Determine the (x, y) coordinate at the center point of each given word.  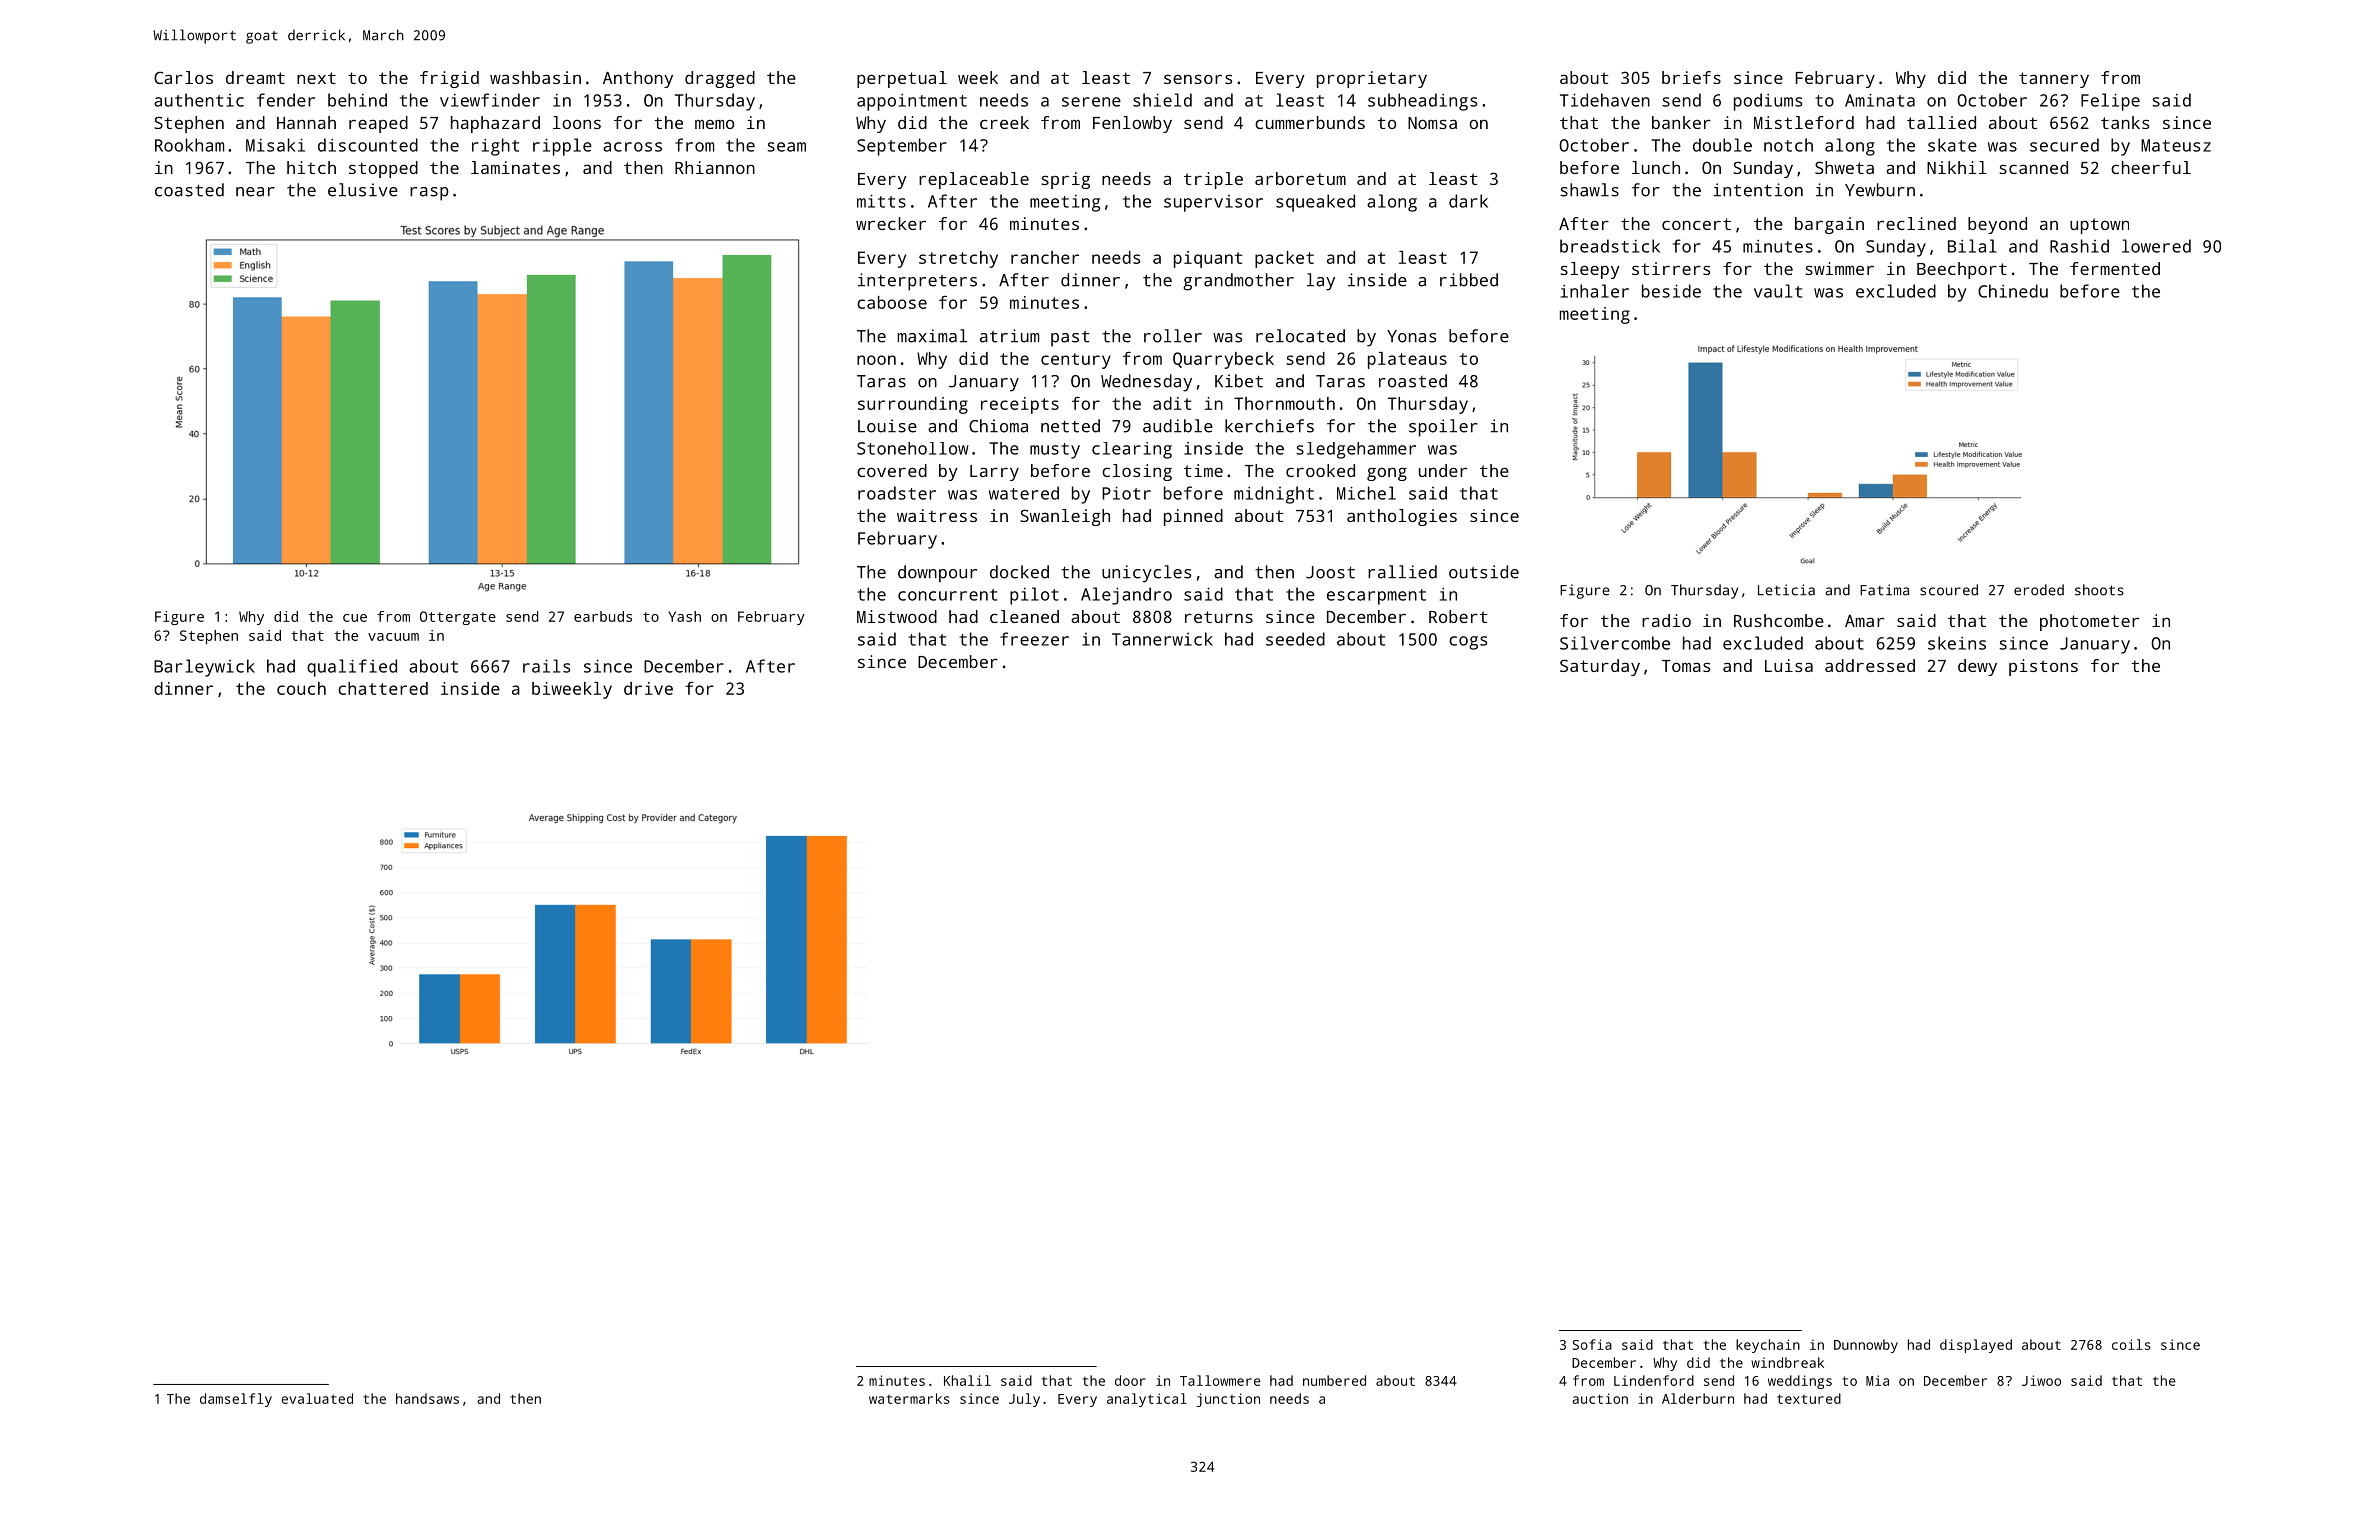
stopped (383, 169)
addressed (1870, 665)
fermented (2115, 268)
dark (1468, 201)
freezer (1034, 639)
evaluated (317, 1398)
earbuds (603, 616)
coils (2131, 1344)
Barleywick (204, 668)
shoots (2099, 590)
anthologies (1402, 517)
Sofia (1592, 1344)
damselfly (236, 1400)
